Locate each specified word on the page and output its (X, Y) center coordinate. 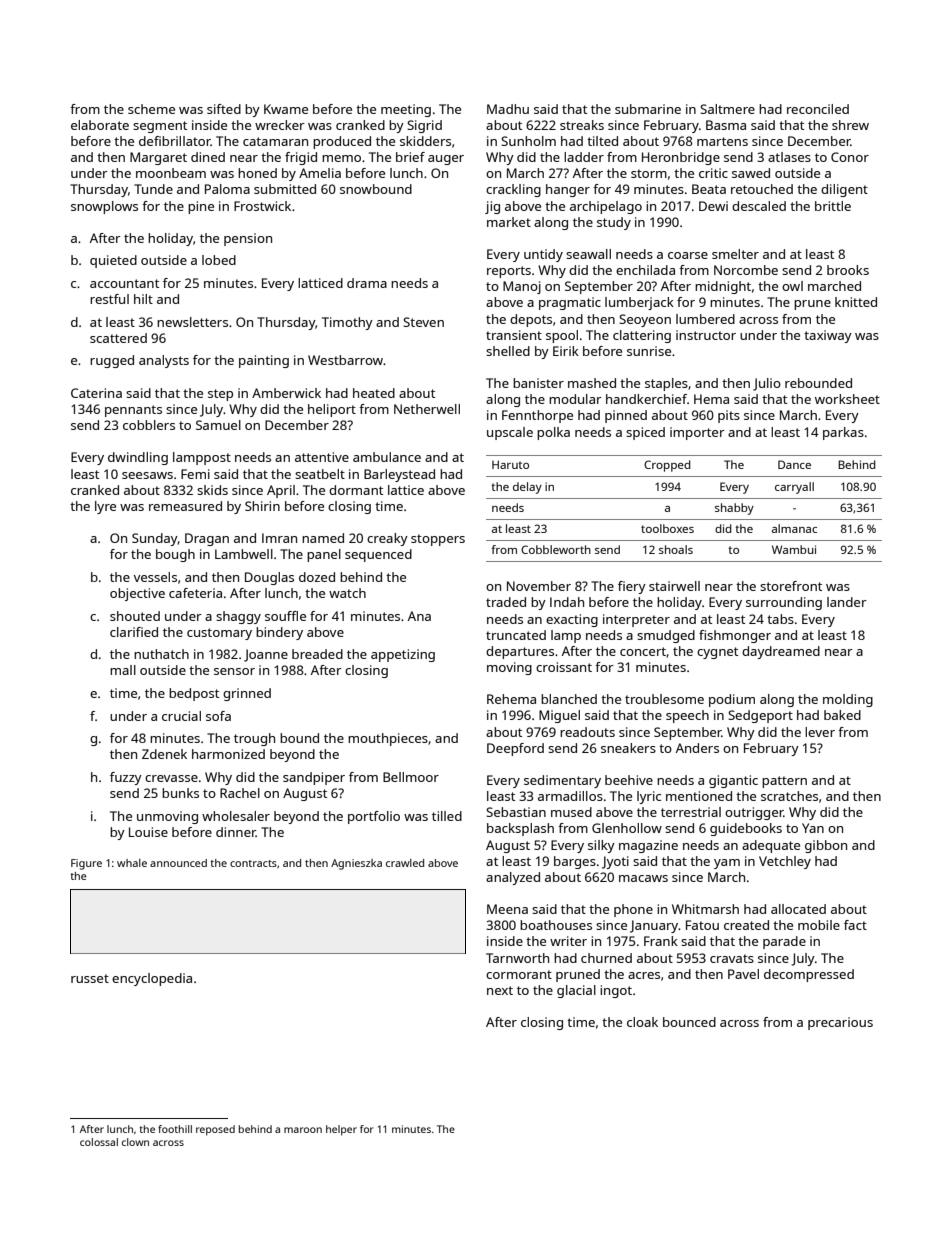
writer (568, 941)
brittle (833, 206)
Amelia (320, 173)
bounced (689, 1022)
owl (792, 286)
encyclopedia (152, 979)
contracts (253, 863)
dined (208, 157)
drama (367, 283)
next (500, 990)
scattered (118, 338)
